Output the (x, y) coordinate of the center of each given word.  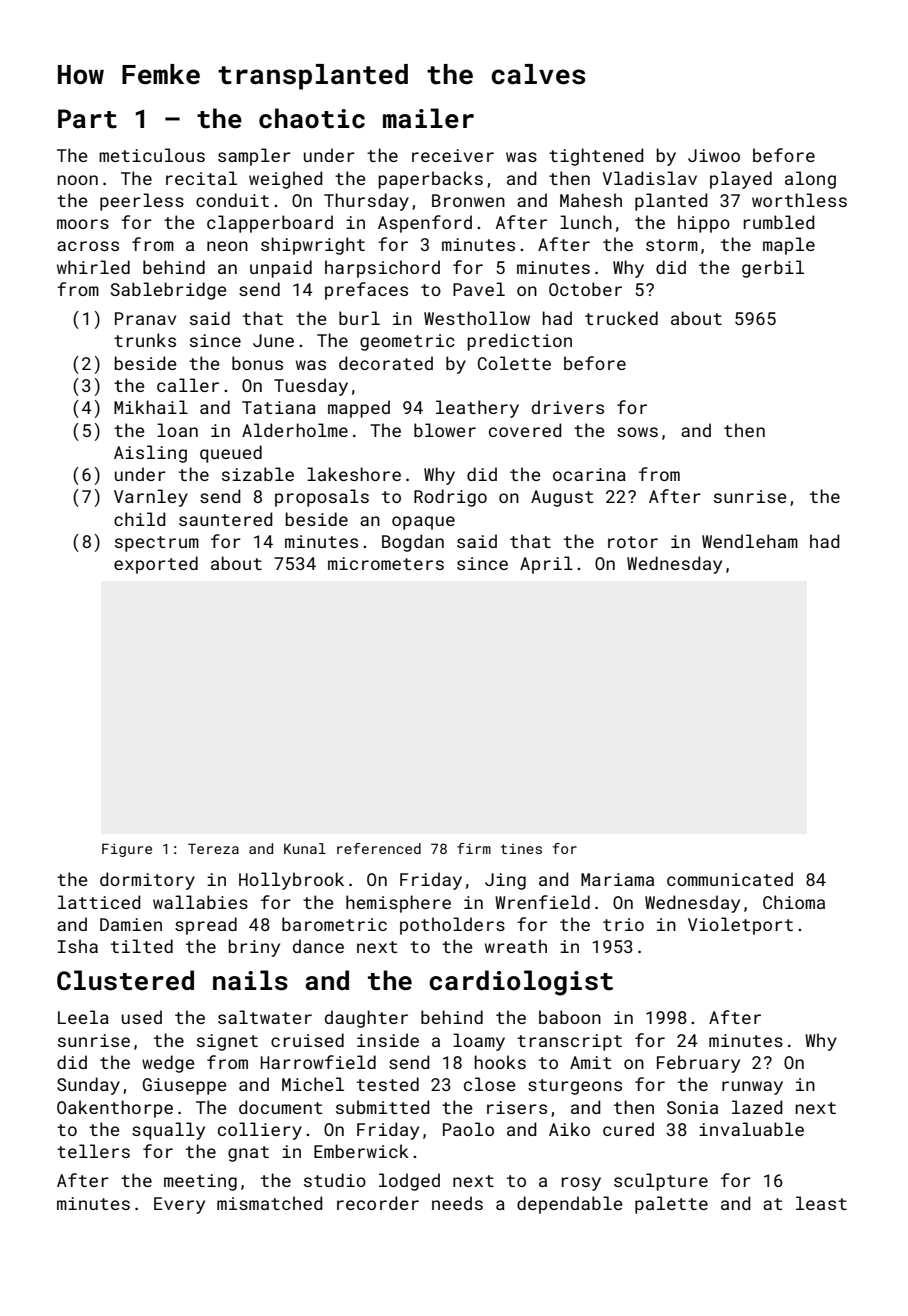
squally (168, 1131)
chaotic (312, 118)
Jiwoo (714, 155)
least (821, 1203)
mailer (428, 118)
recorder (378, 1203)
